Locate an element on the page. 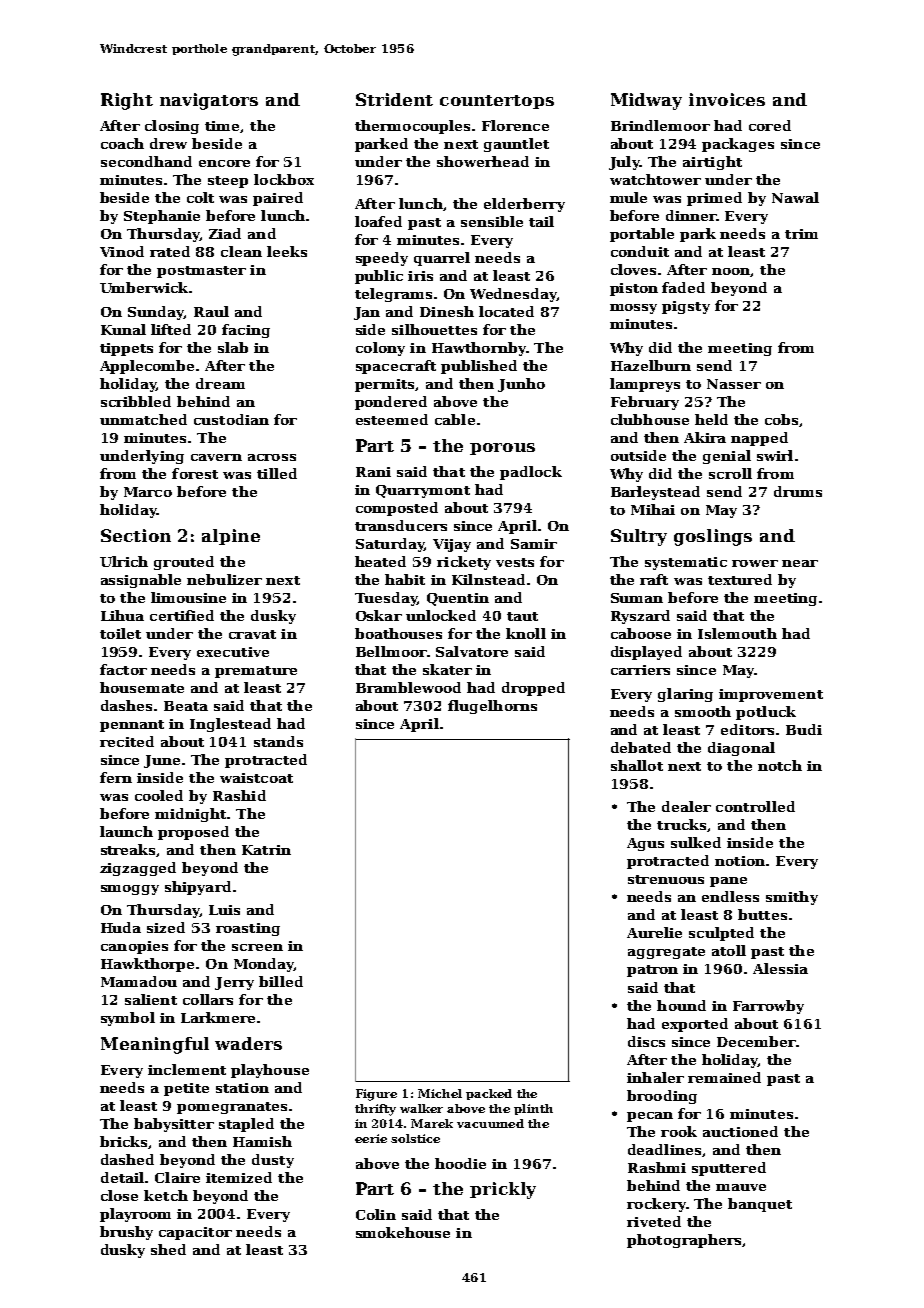  brushy is located at coordinates (126, 1233).
